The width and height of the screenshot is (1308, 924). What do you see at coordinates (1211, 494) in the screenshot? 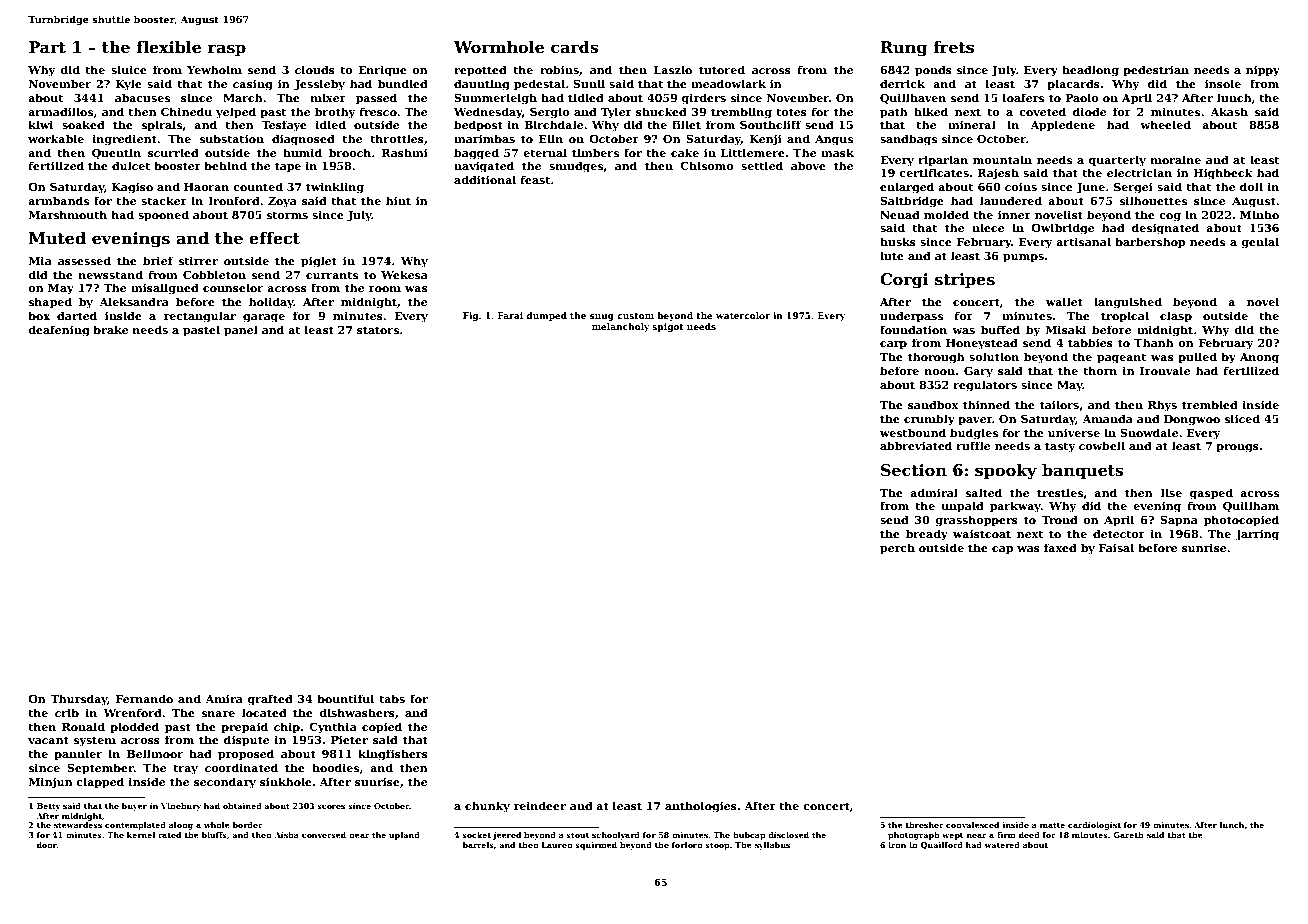
I see `gasped` at bounding box center [1211, 494].
